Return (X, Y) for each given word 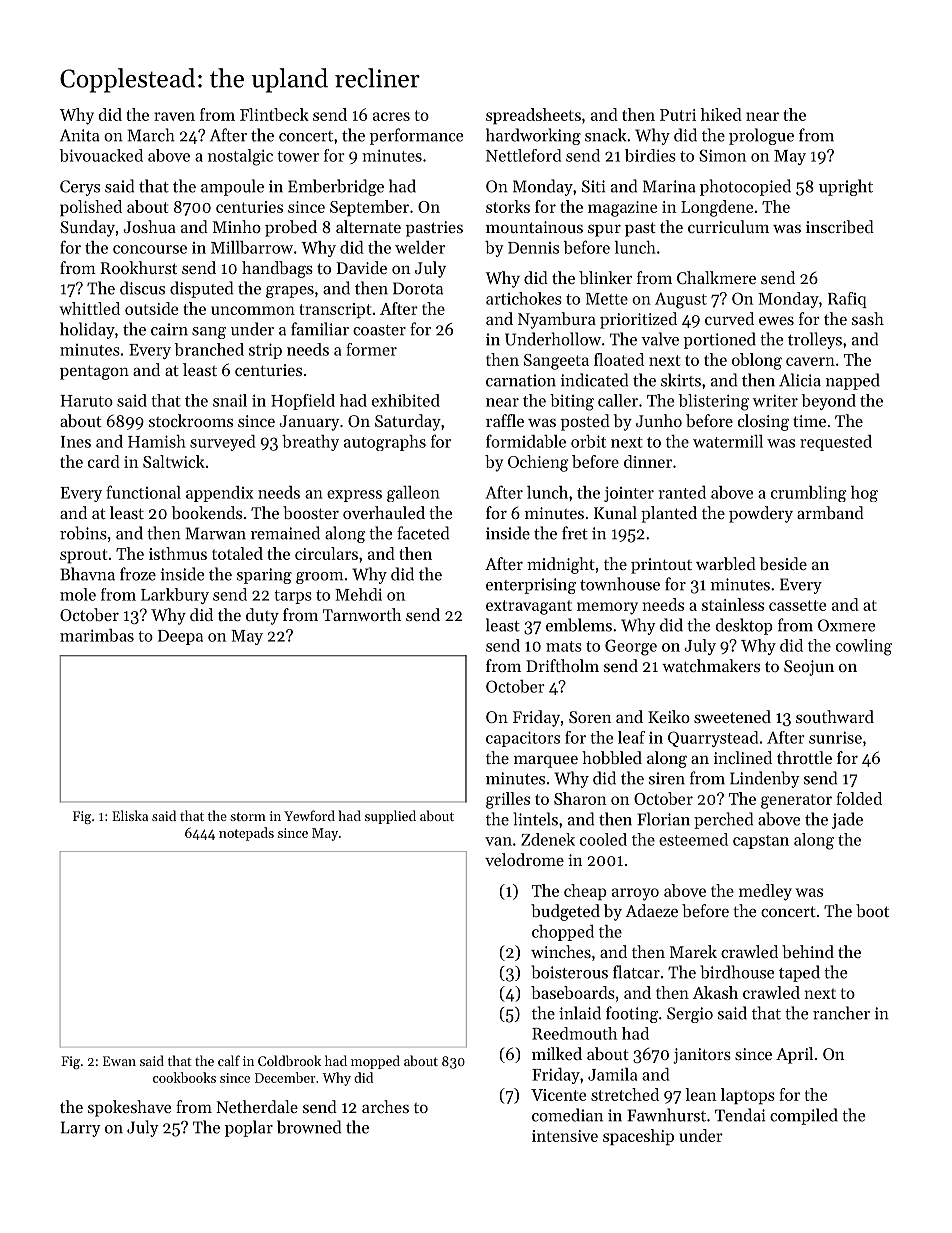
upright (846, 187)
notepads (246, 834)
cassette (797, 605)
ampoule (232, 187)
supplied (390, 817)
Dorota (418, 288)
